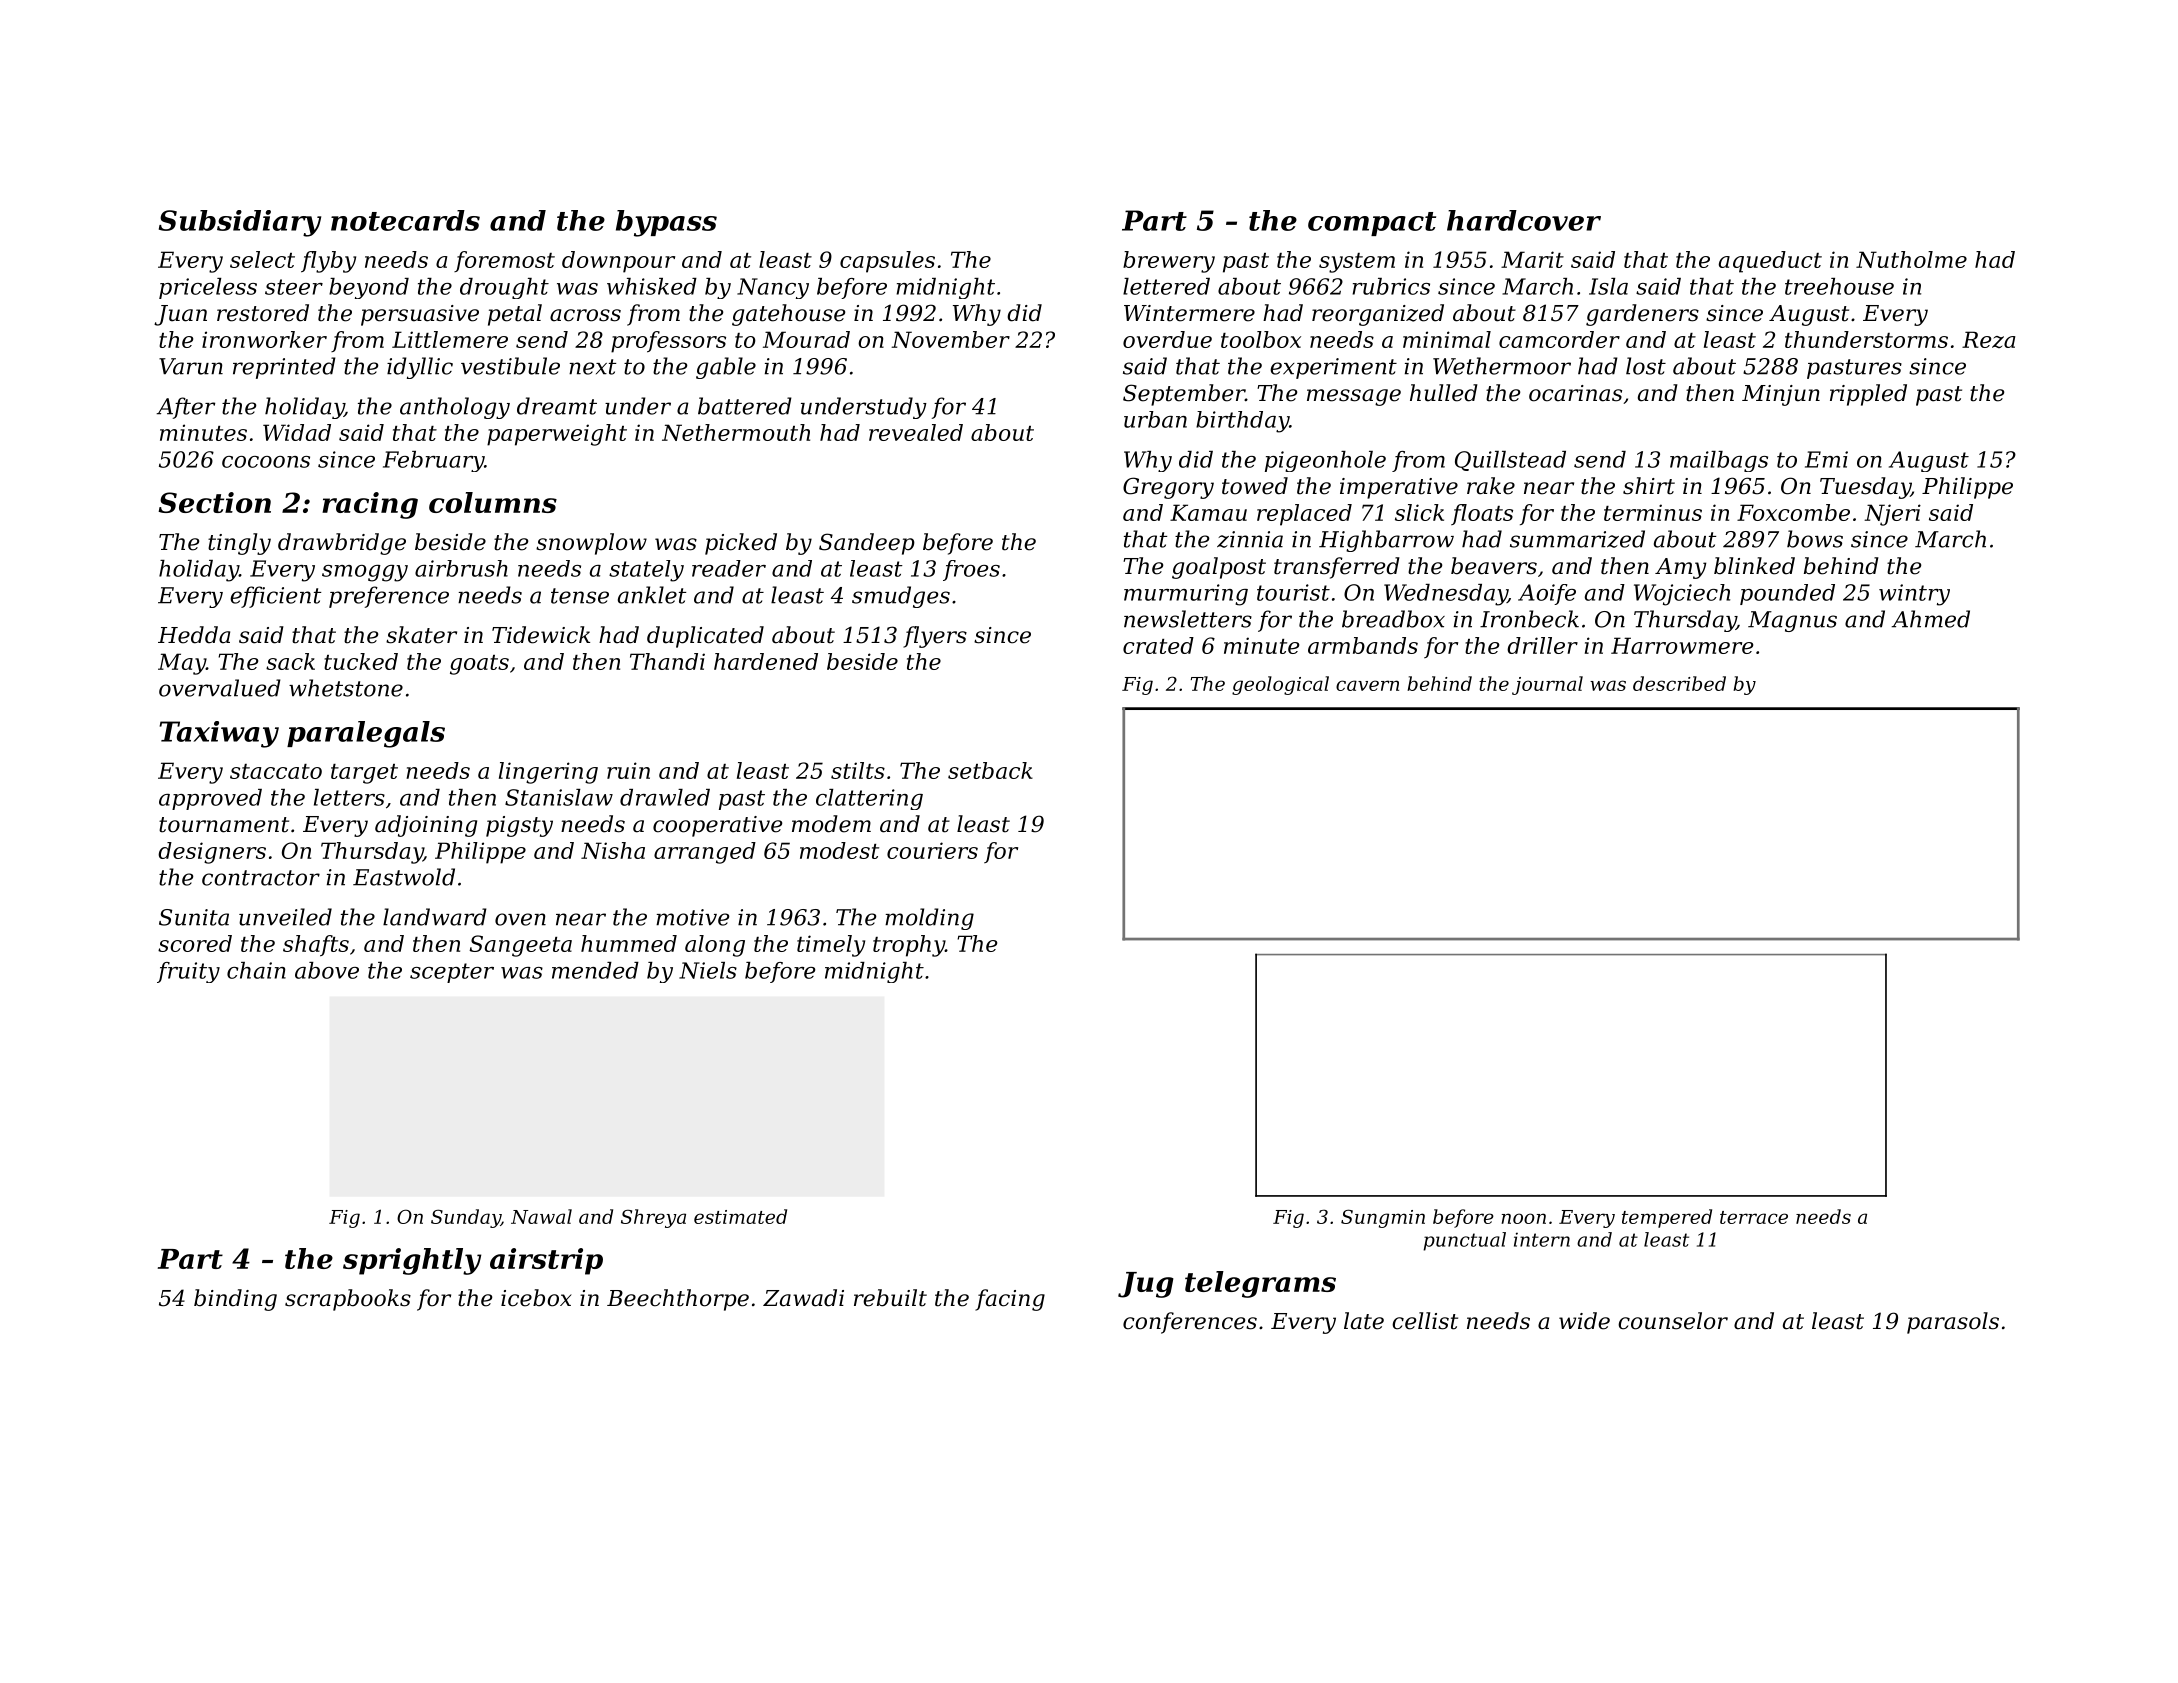  Describe the element at coordinates (1357, 263) in the screenshot. I see `system` at that location.
